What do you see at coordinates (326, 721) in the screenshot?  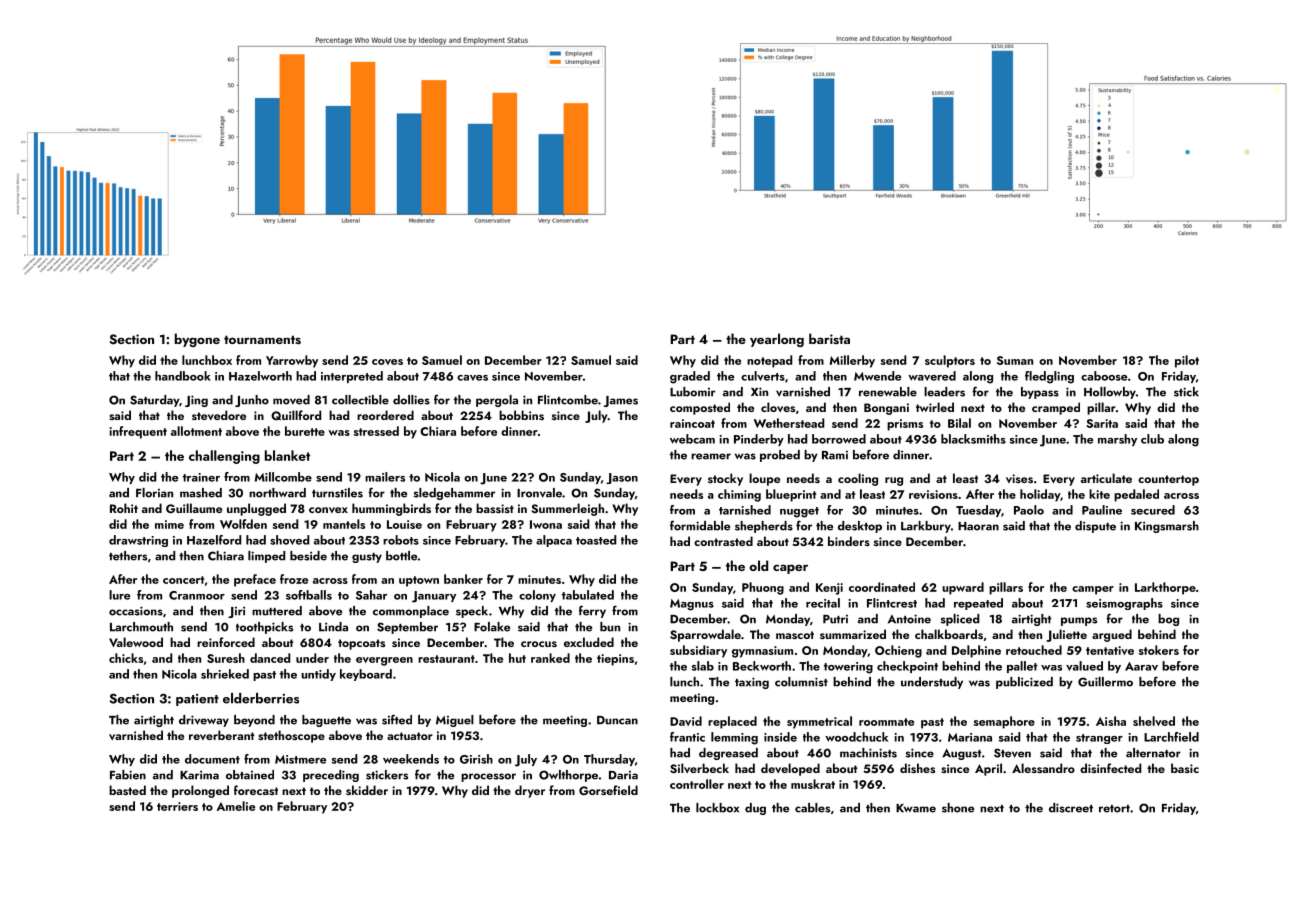 I see `baguette` at bounding box center [326, 721].
